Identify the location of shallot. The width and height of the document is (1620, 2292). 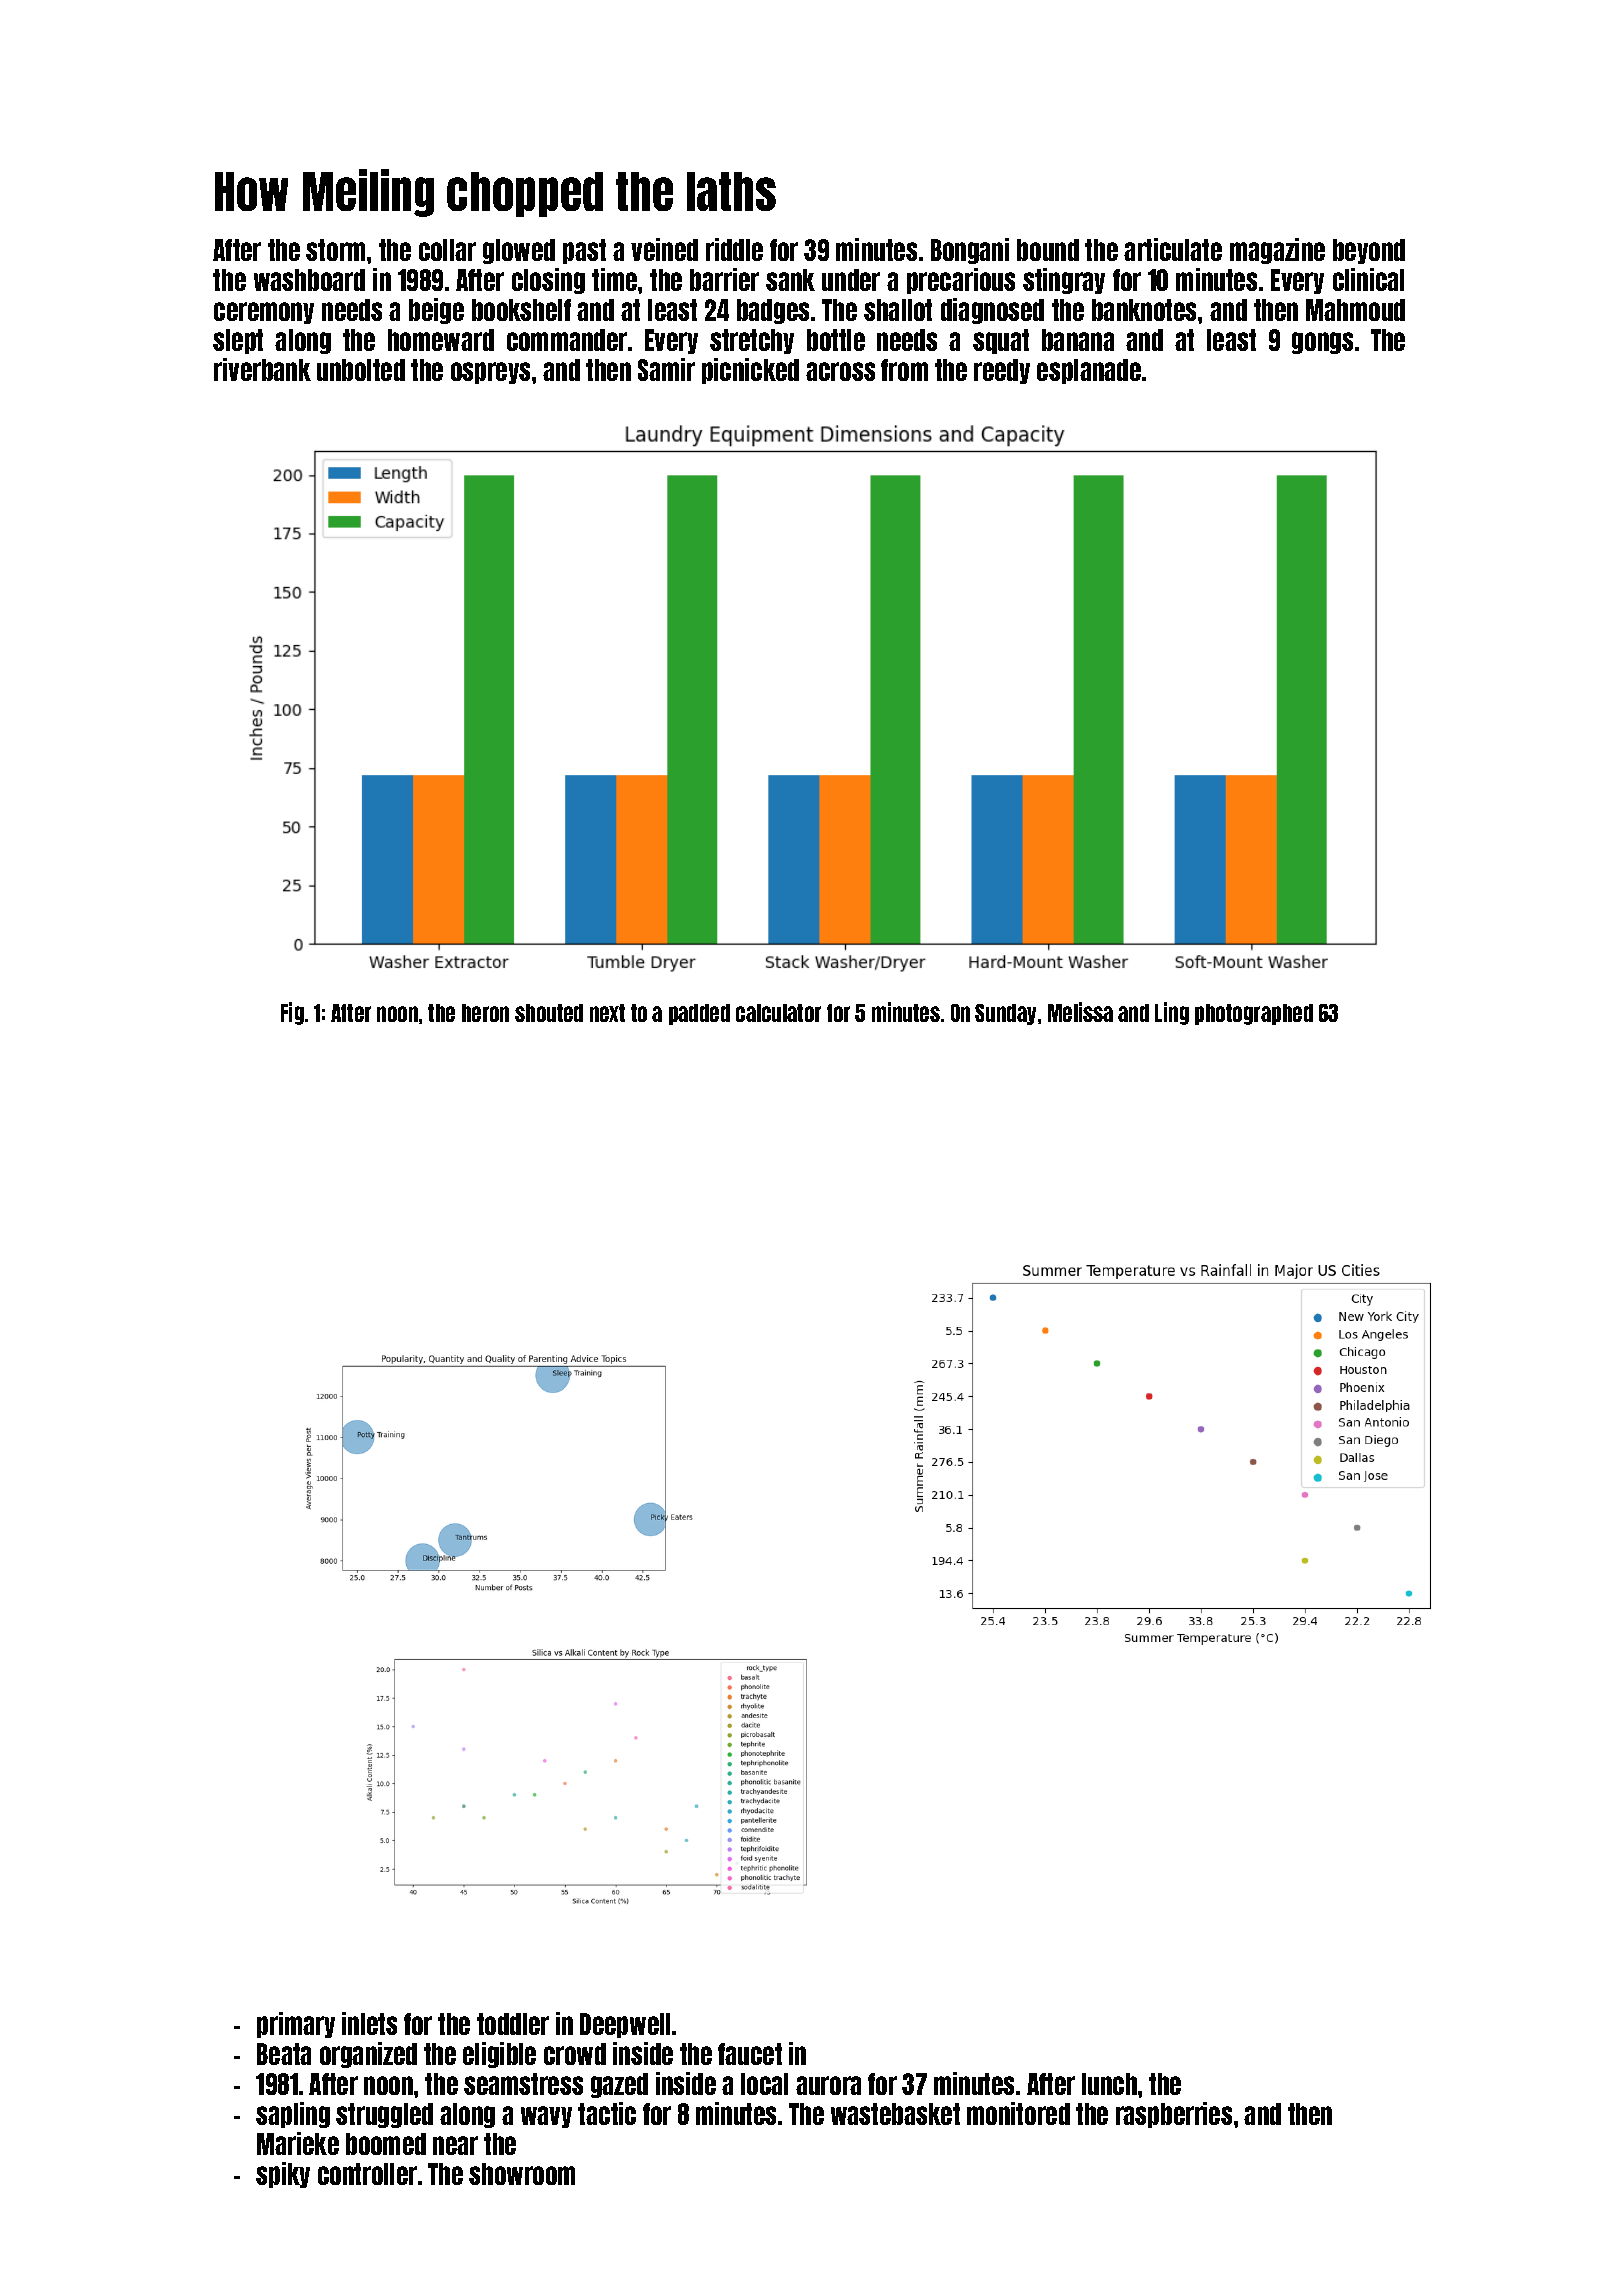
(898, 310).
